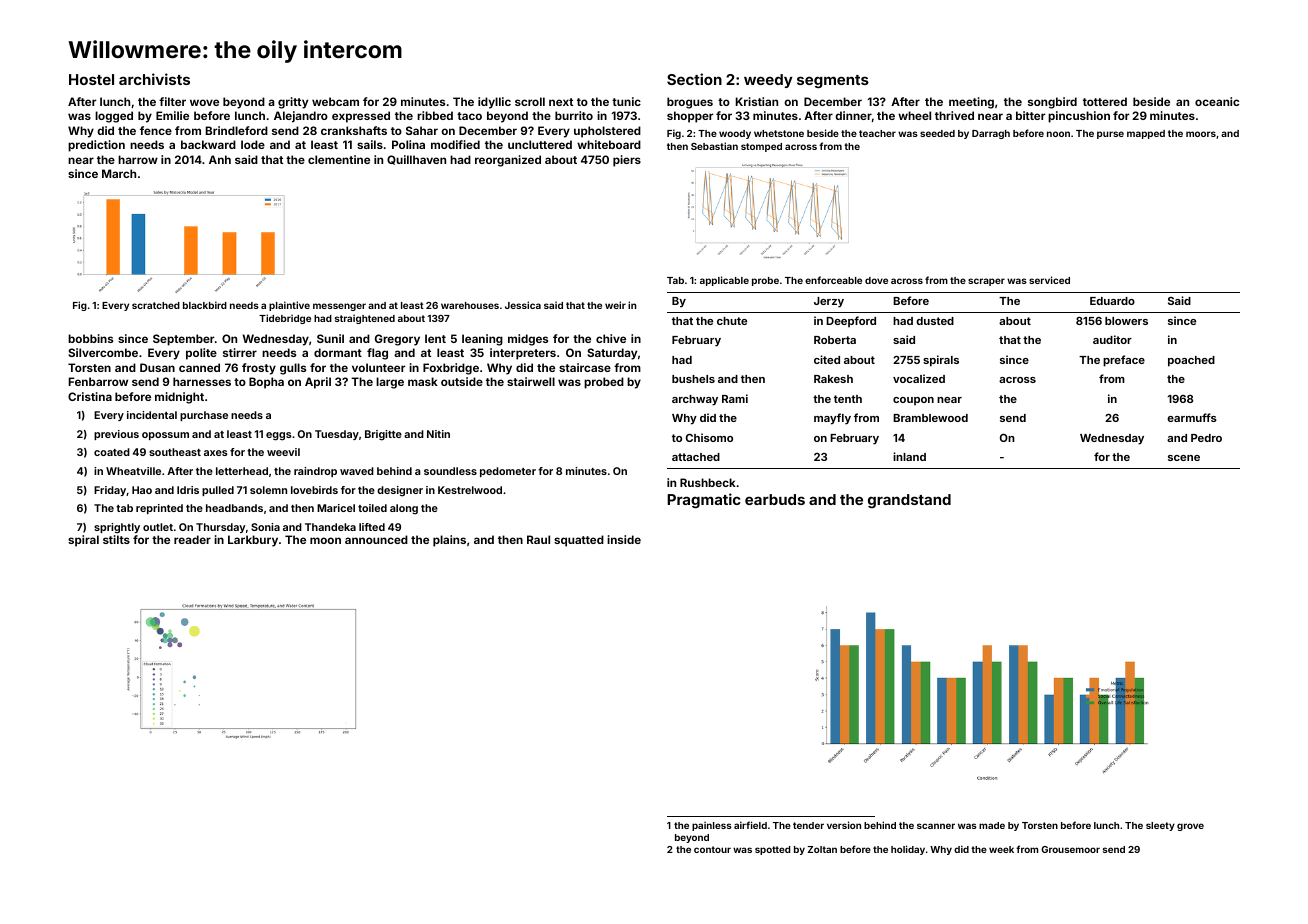 The image size is (1308, 924). I want to click on Roberta, so click(835, 340).
